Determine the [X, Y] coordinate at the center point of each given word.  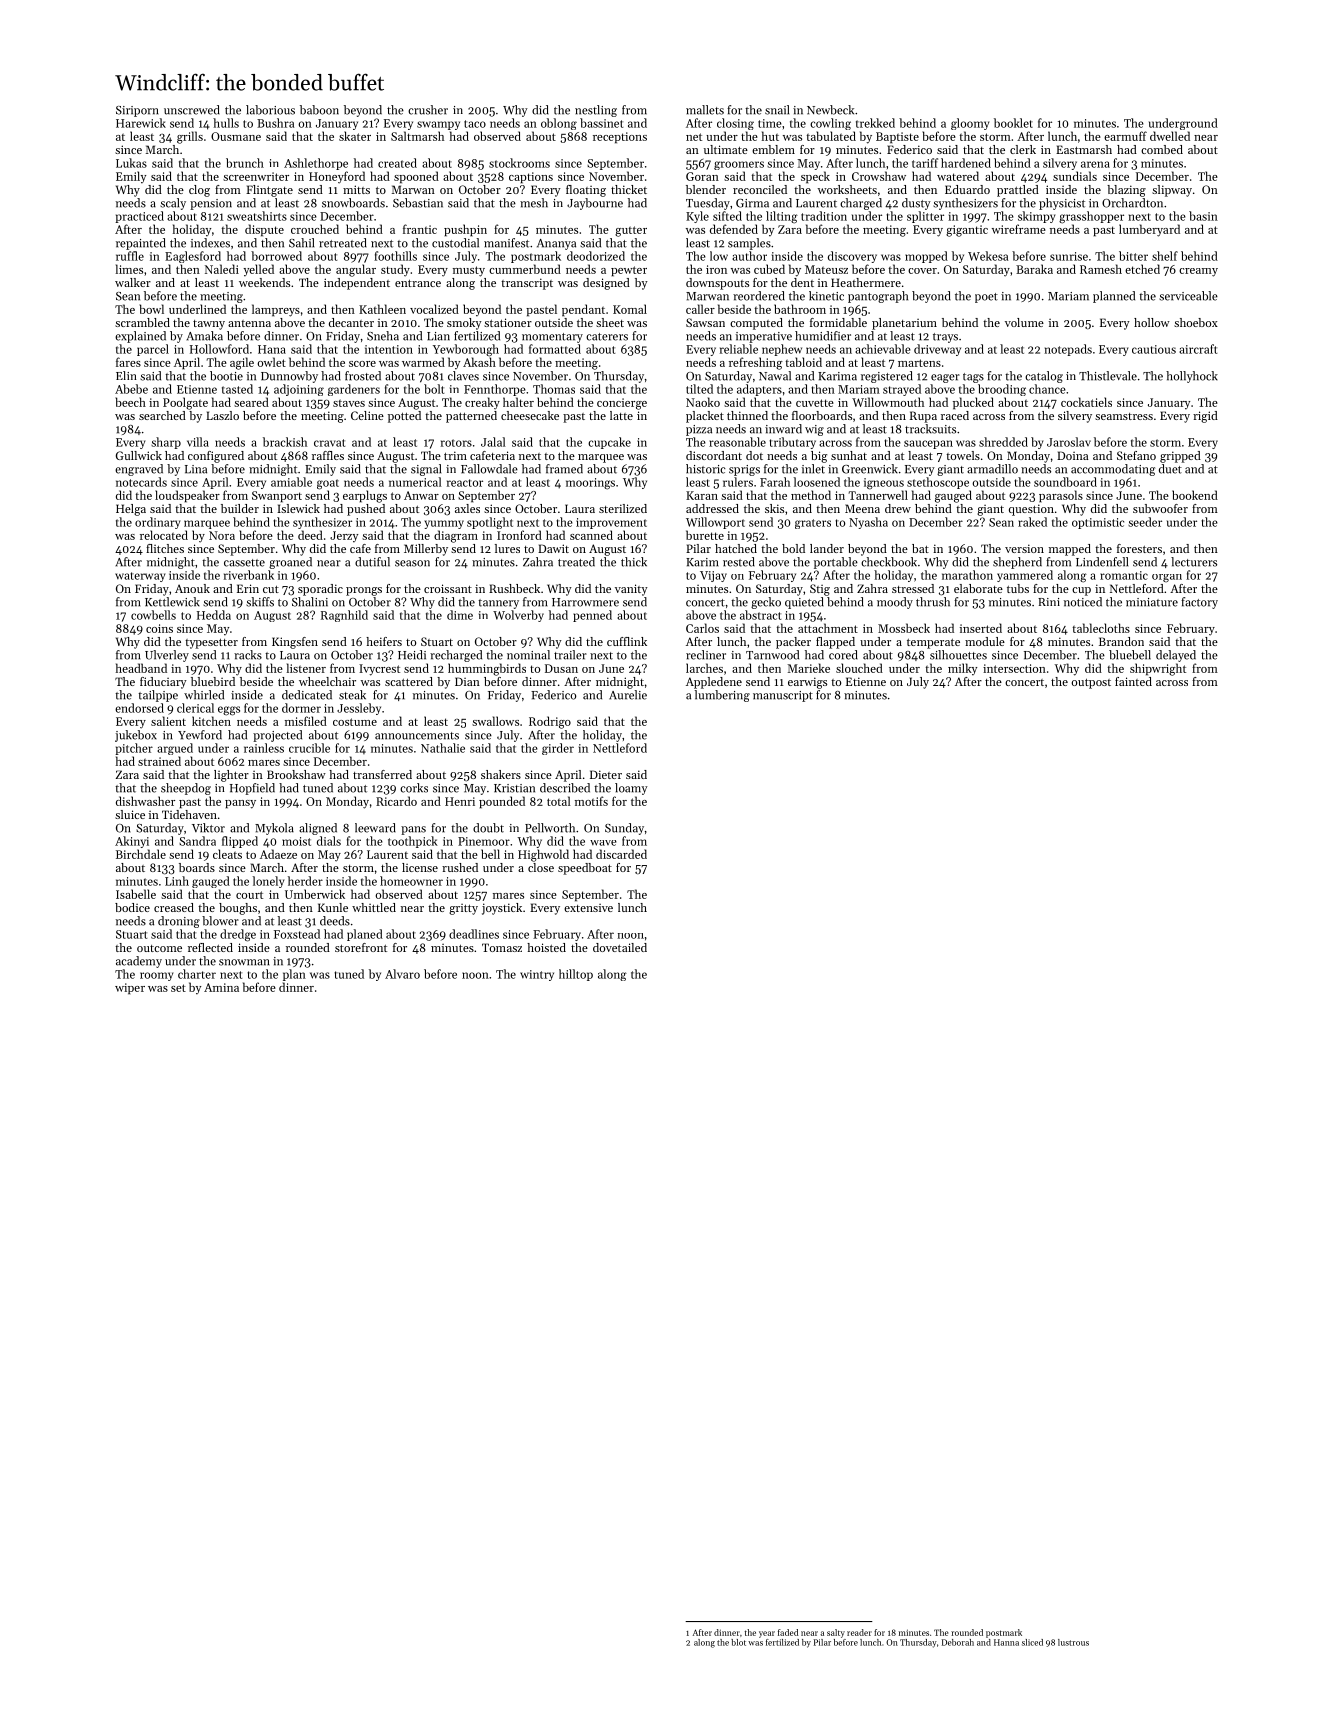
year [767, 1634]
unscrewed [192, 110]
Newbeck [830, 110]
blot [738, 1642]
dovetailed [620, 947]
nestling [596, 111]
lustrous [1073, 1642]
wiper [130, 989]
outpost [1091, 684]
